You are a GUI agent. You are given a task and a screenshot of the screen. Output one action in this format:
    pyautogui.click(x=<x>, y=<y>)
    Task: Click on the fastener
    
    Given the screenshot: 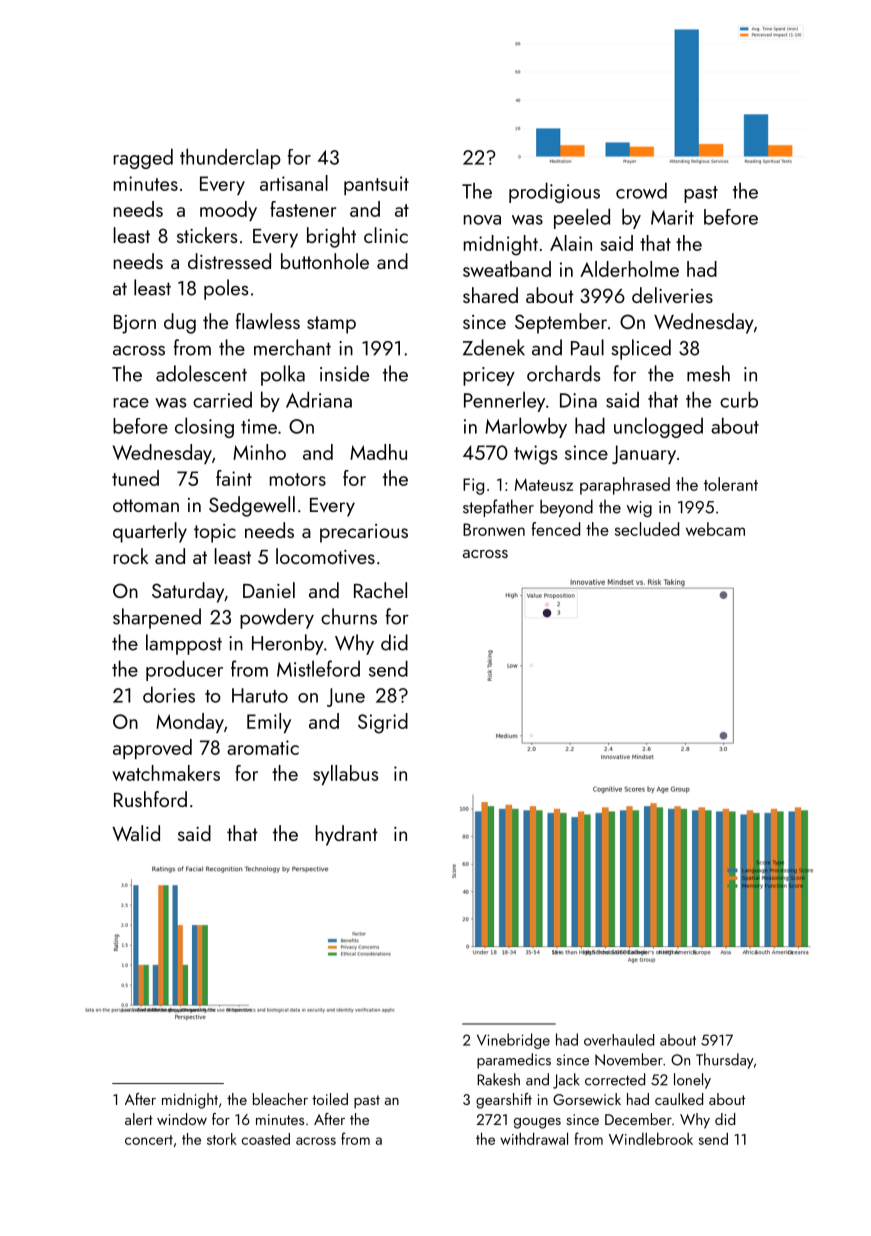 What is the action you would take?
    pyautogui.click(x=303, y=209)
